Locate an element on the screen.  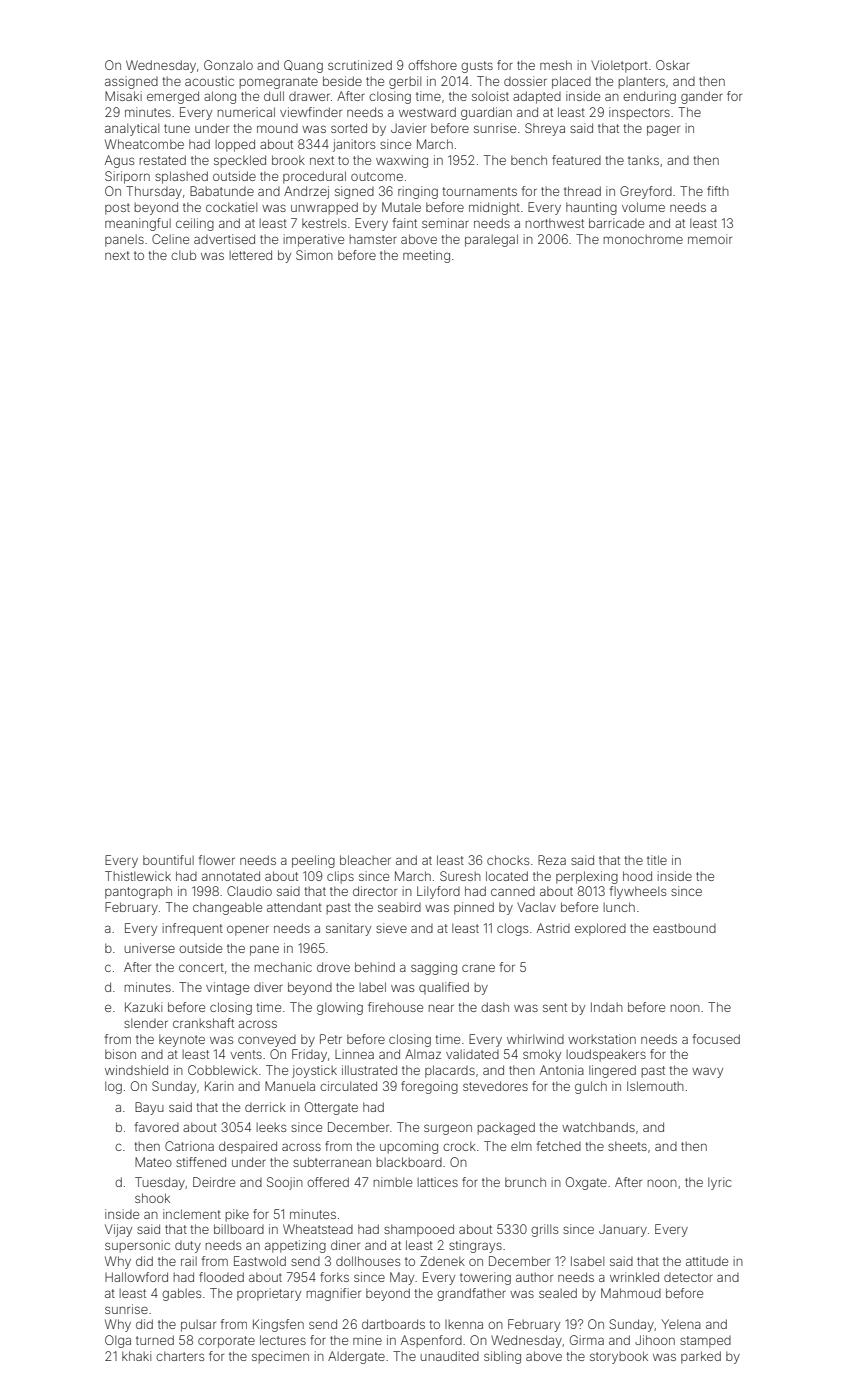
Olga is located at coordinates (118, 1341).
